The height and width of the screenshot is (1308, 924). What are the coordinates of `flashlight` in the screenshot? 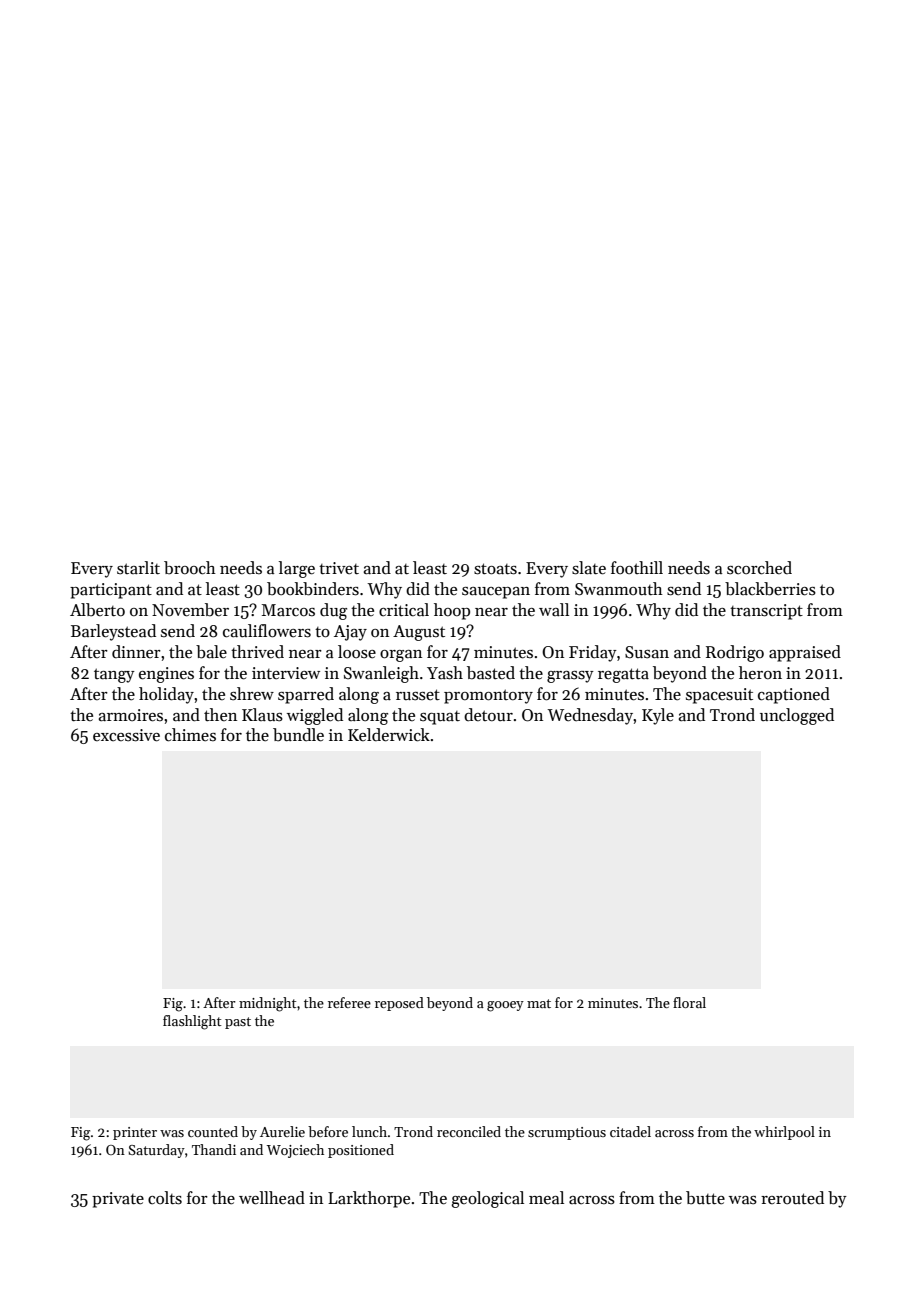 It's located at (192, 1022).
